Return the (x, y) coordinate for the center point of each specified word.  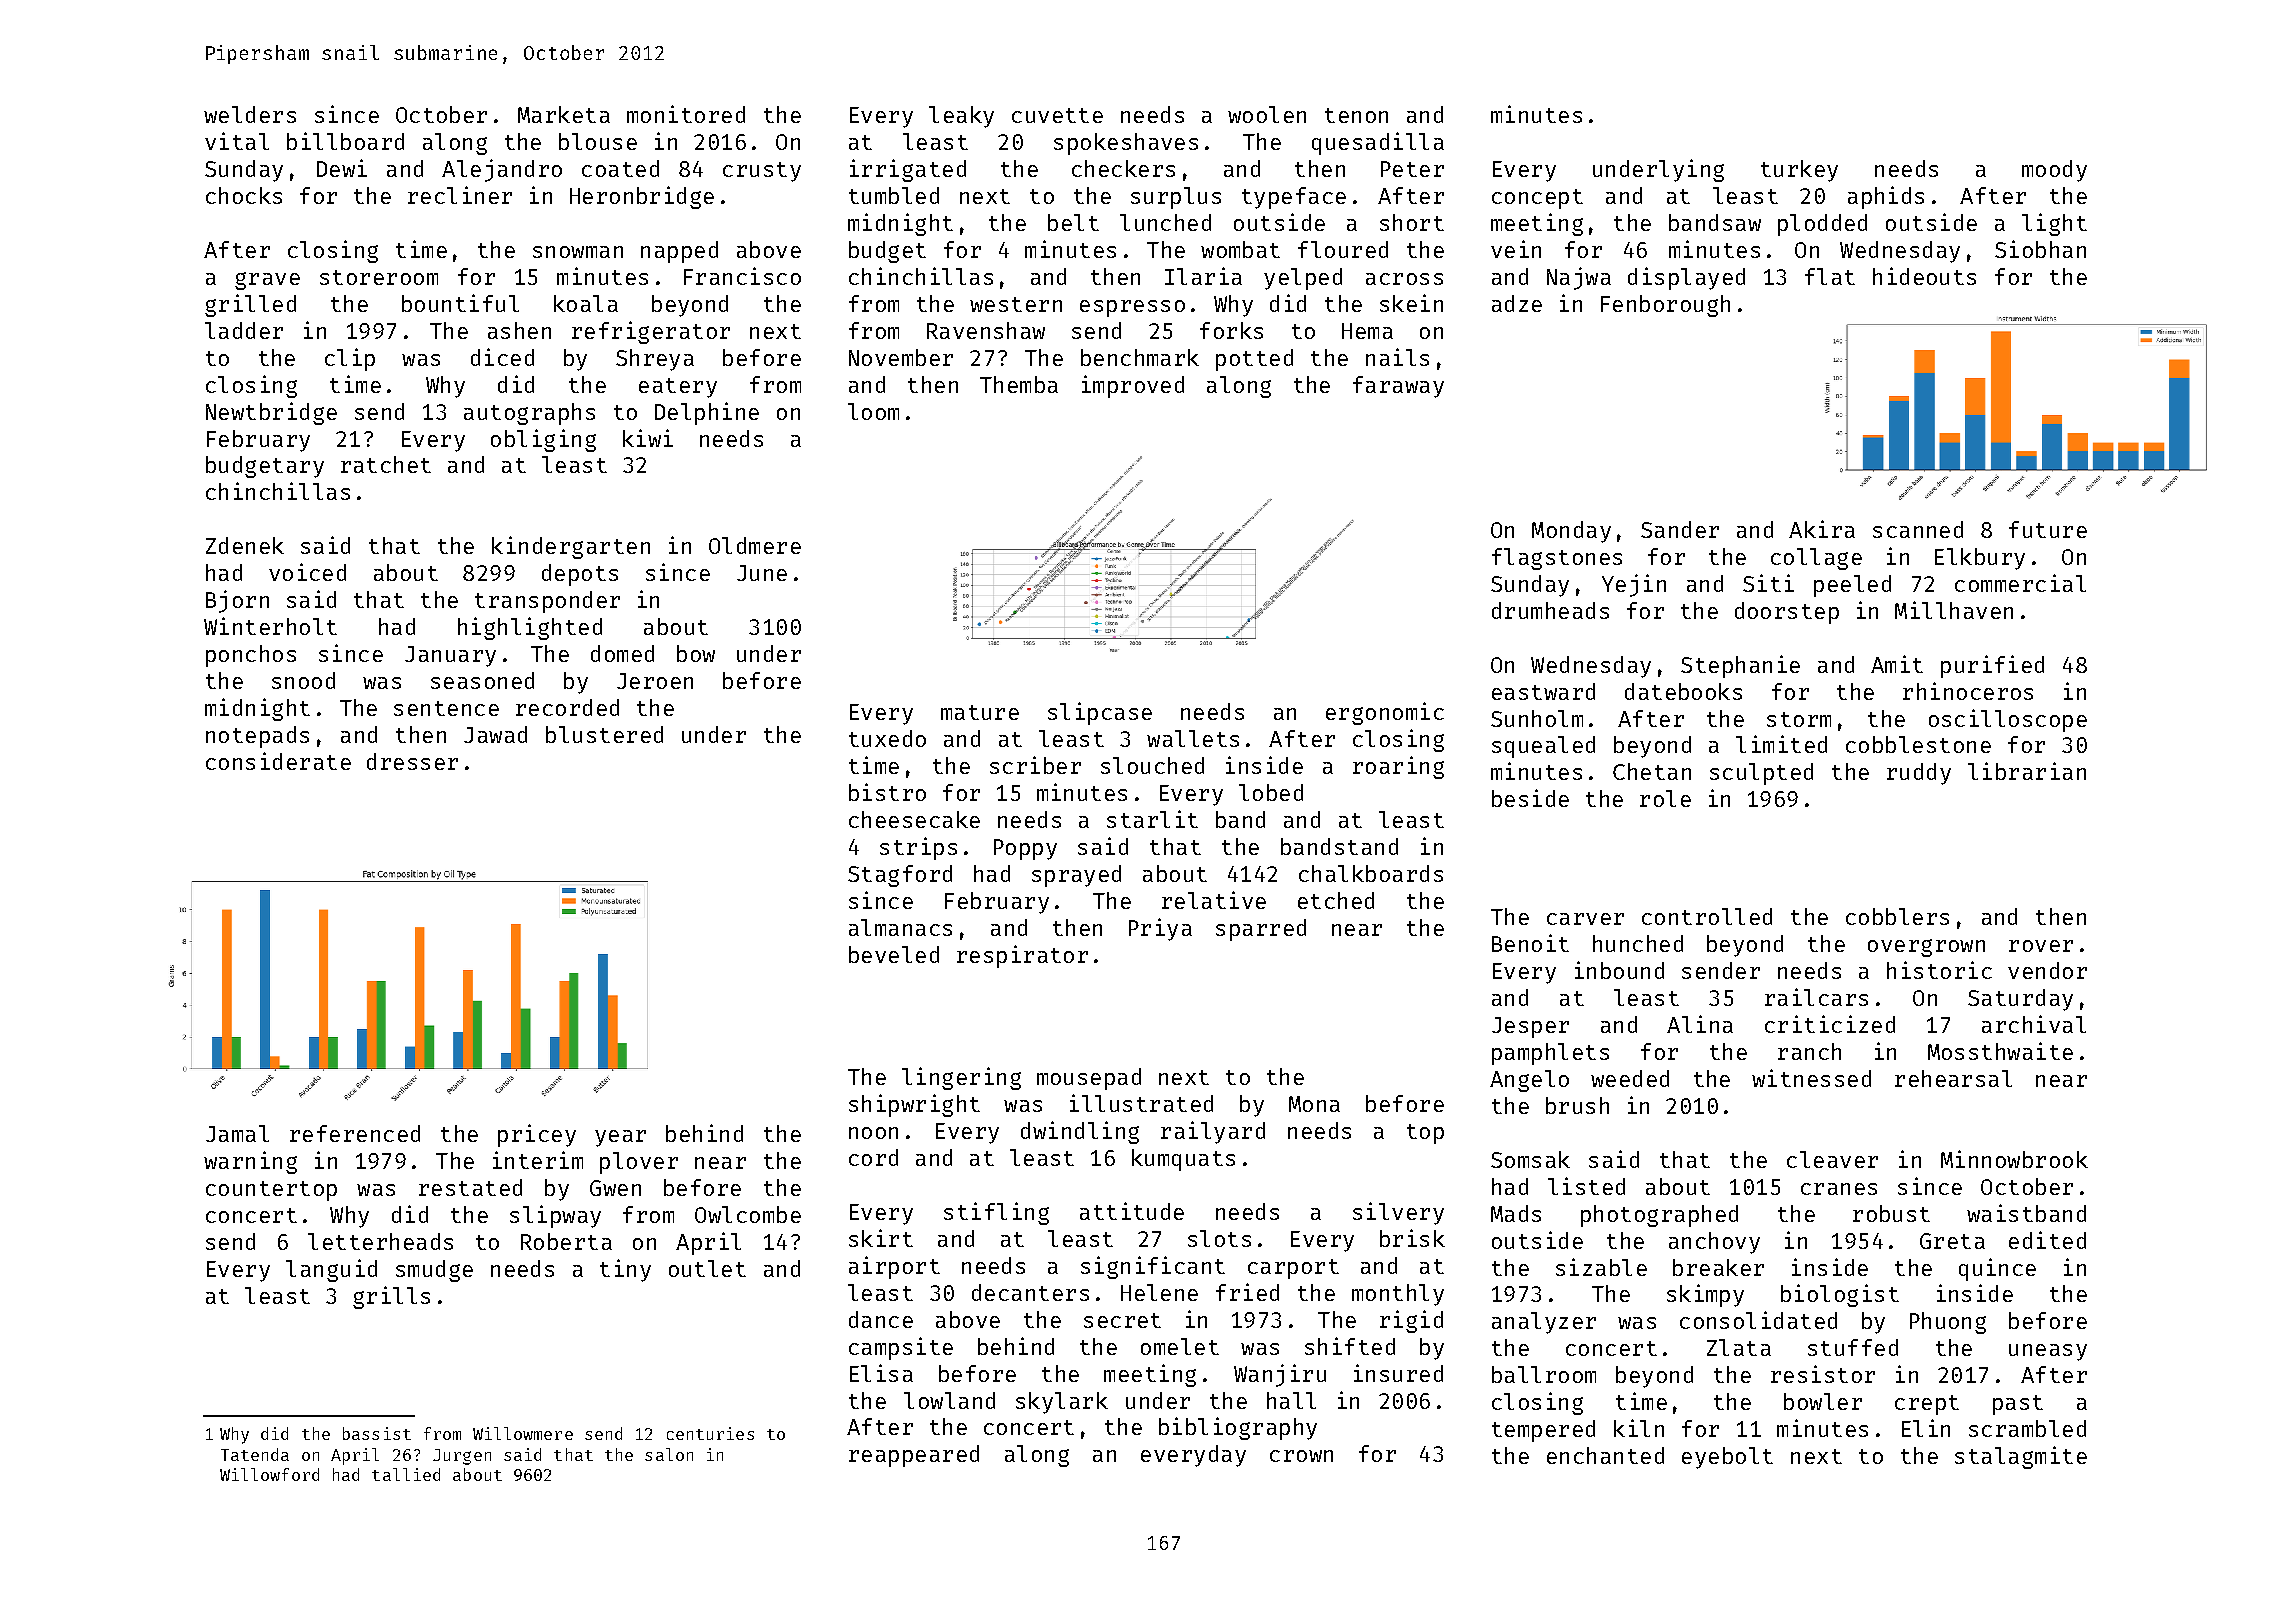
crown (1301, 1456)
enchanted (1605, 1455)
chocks (244, 195)
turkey (1799, 171)
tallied (406, 1474)
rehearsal (1953, 1078)
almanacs (900, 927)
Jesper (1530, 1027)
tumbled (894, 195)
